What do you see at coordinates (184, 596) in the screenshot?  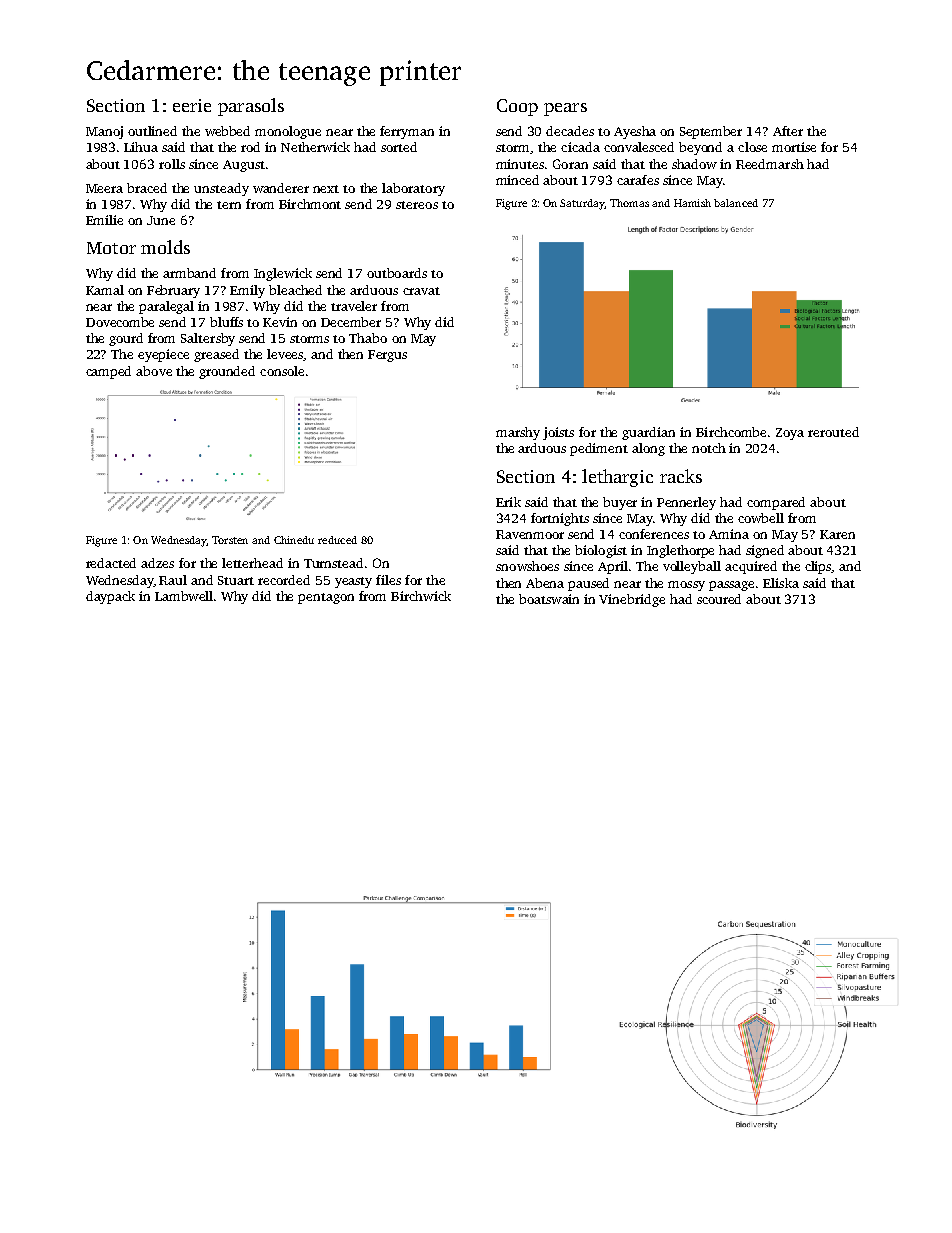 I see `Lambwell` at bounding box center [184, 596].
